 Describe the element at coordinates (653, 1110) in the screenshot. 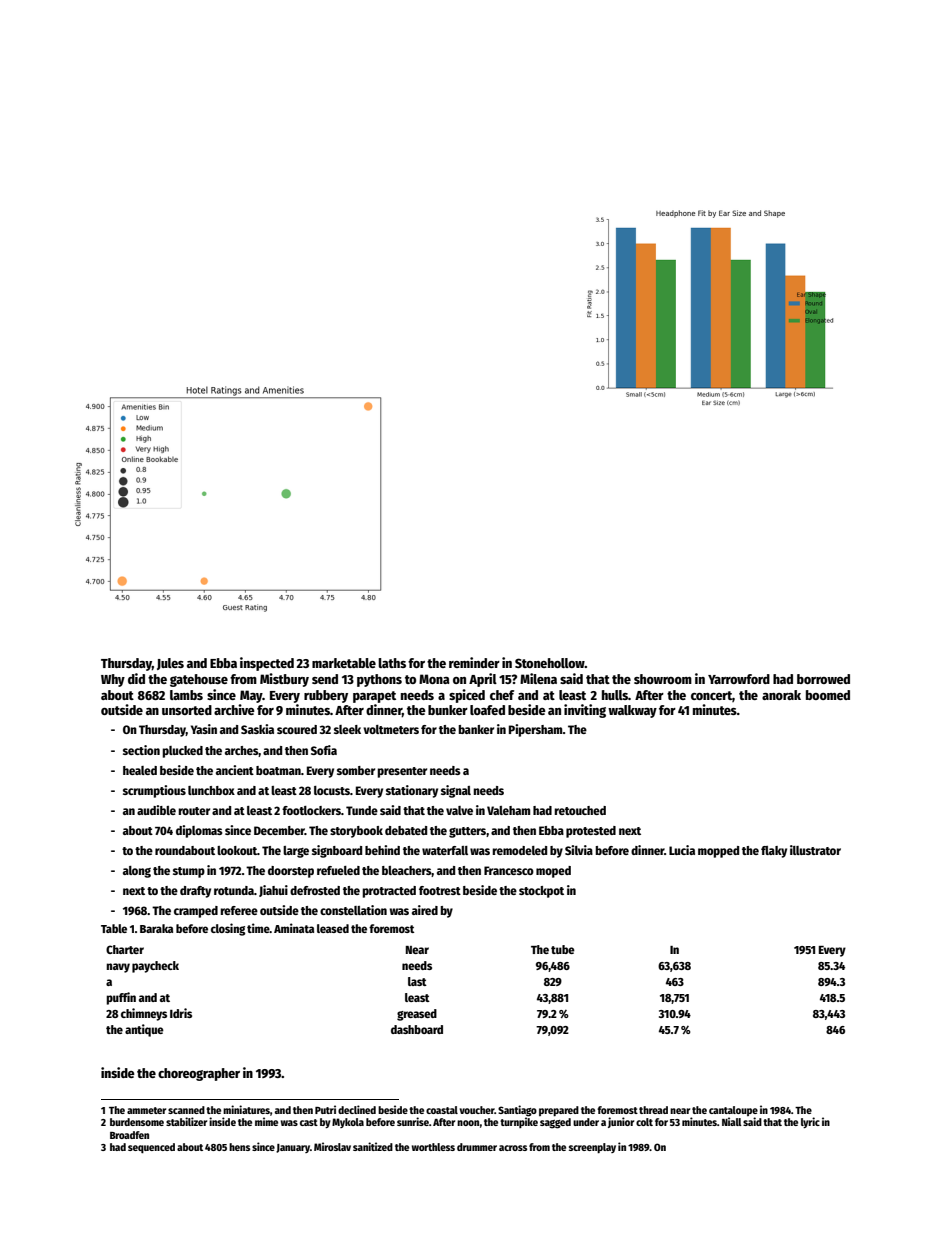

I see `thread` at that location.
